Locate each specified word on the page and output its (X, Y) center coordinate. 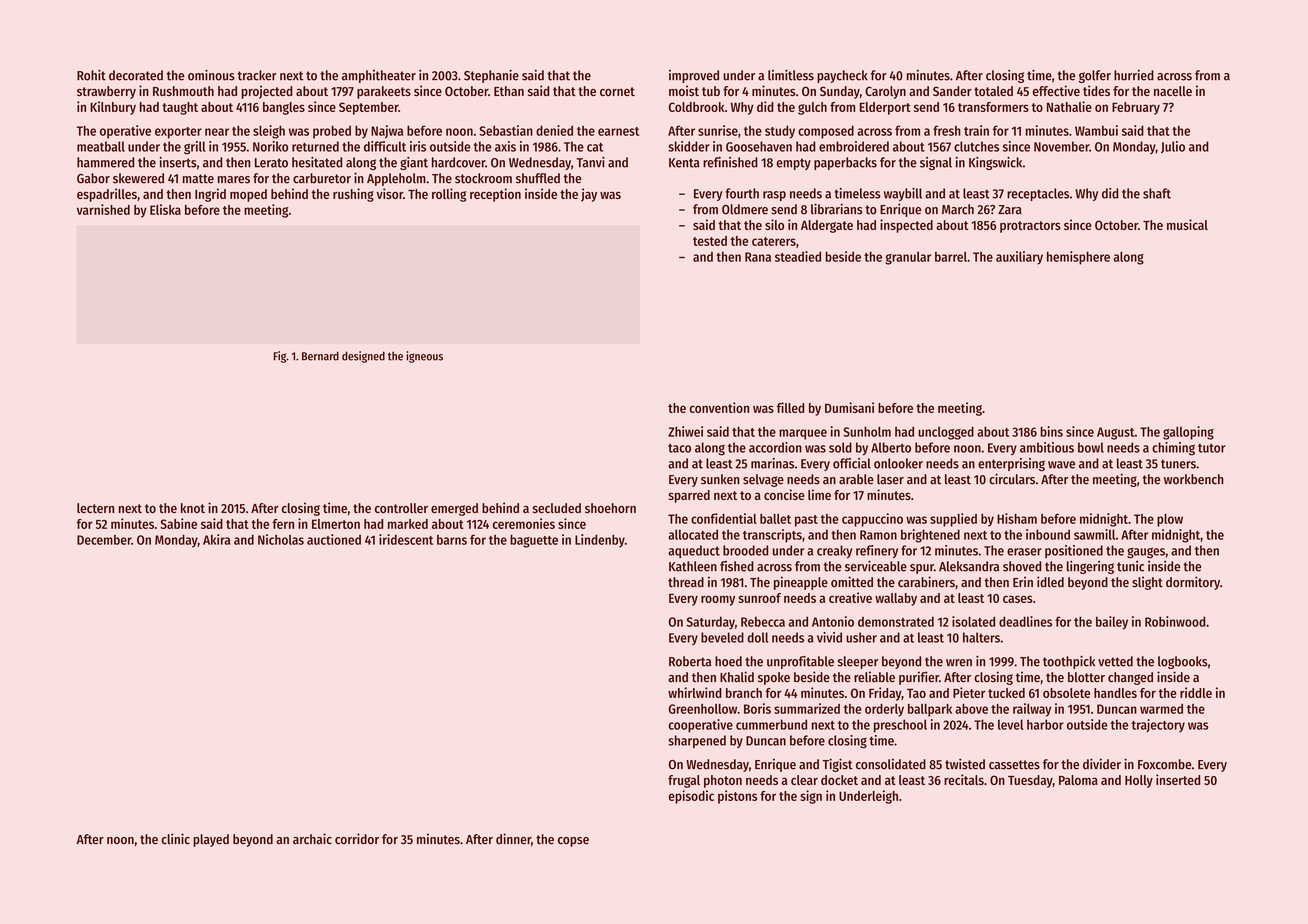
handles (1115, 693)
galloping (1188, 433)
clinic (175, 839)
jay (589, 195)
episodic (691, 797)
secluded (557, 508)
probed (332, 132)
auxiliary (1019, 258)
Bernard (320, 356)
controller (401, 508)
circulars (1012, 479)
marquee (803, 434)
